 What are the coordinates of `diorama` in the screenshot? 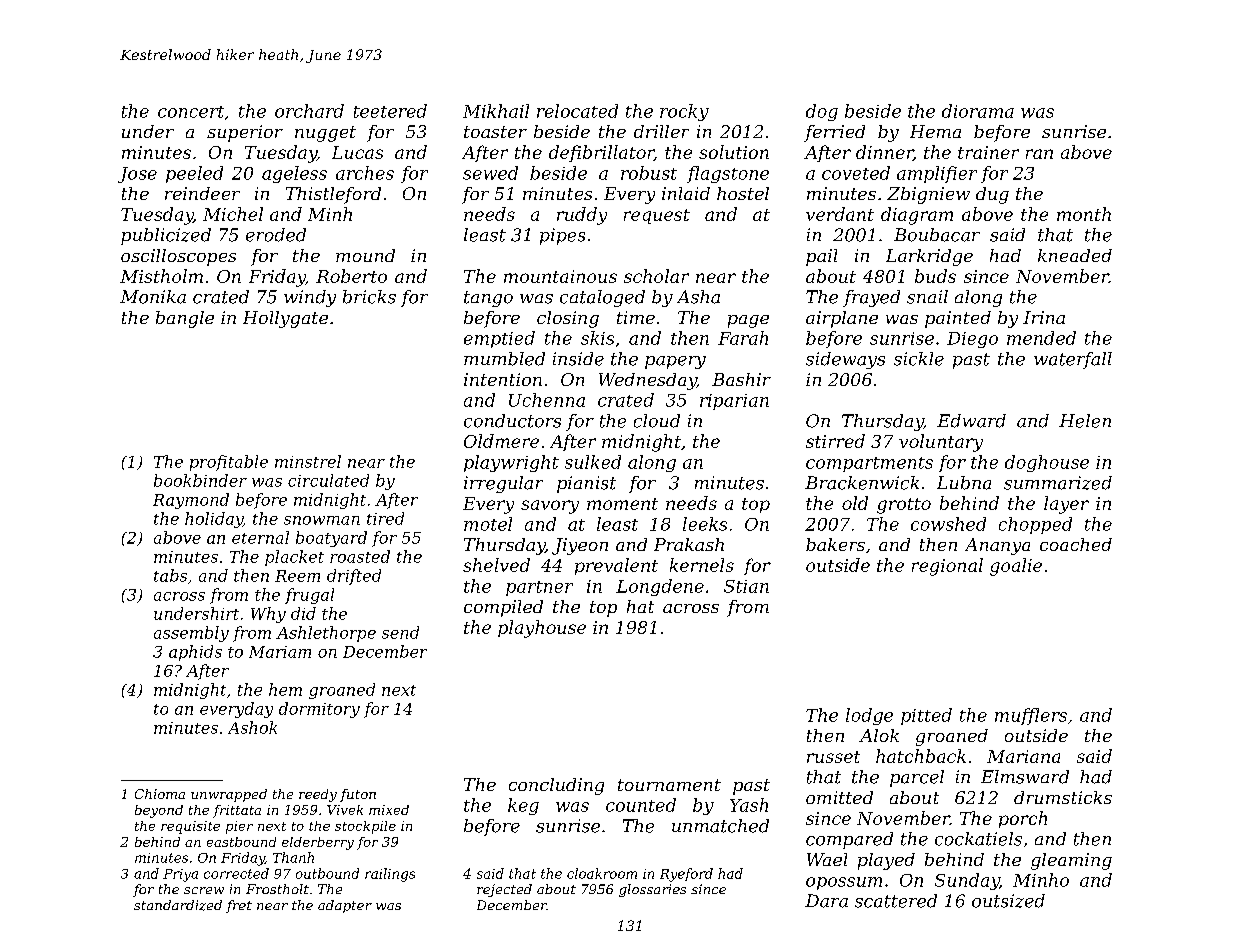 It's located at (978, 111).
